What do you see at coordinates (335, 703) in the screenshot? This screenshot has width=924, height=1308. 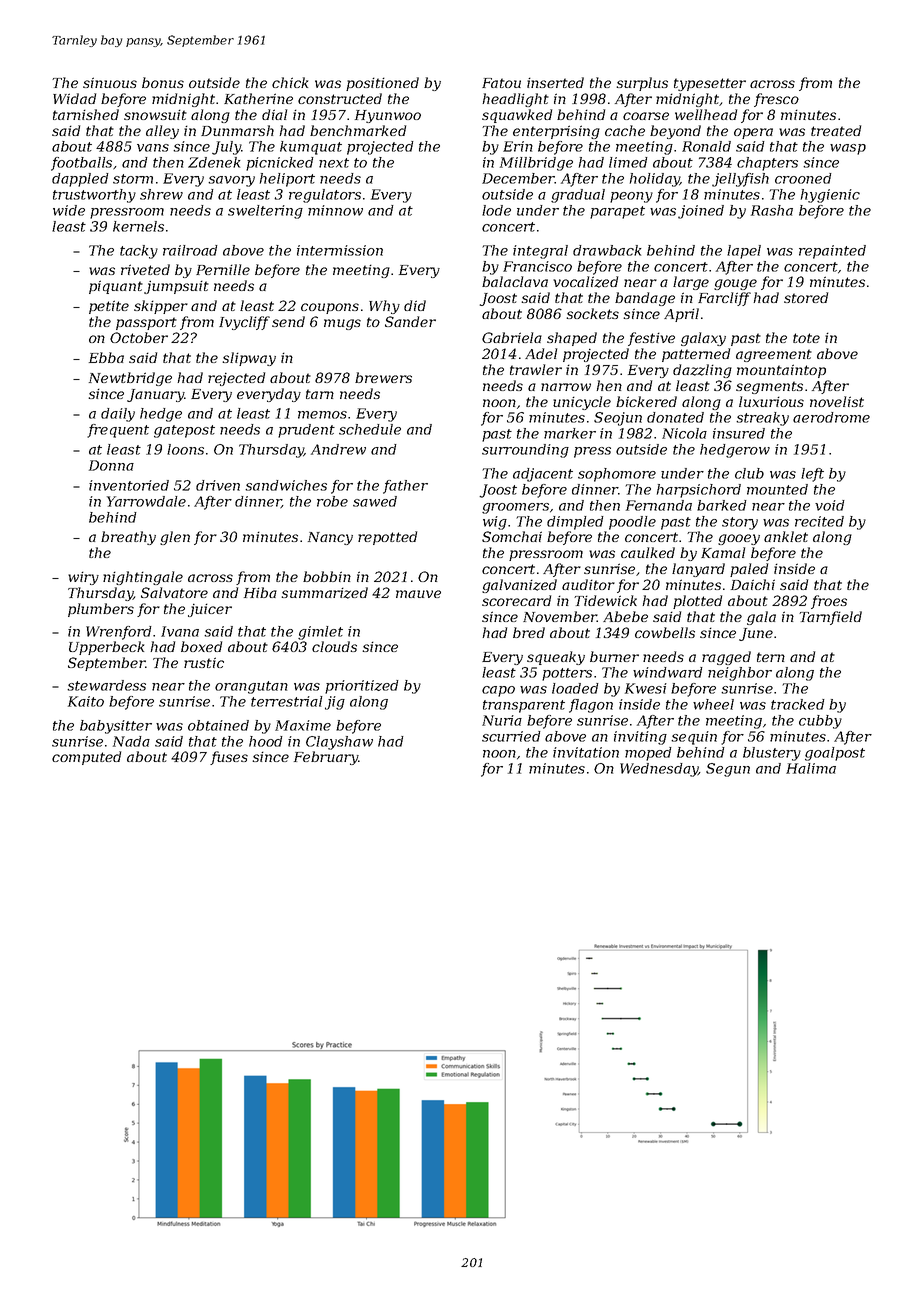 I see `jig` at bounding box center [335, 703].
